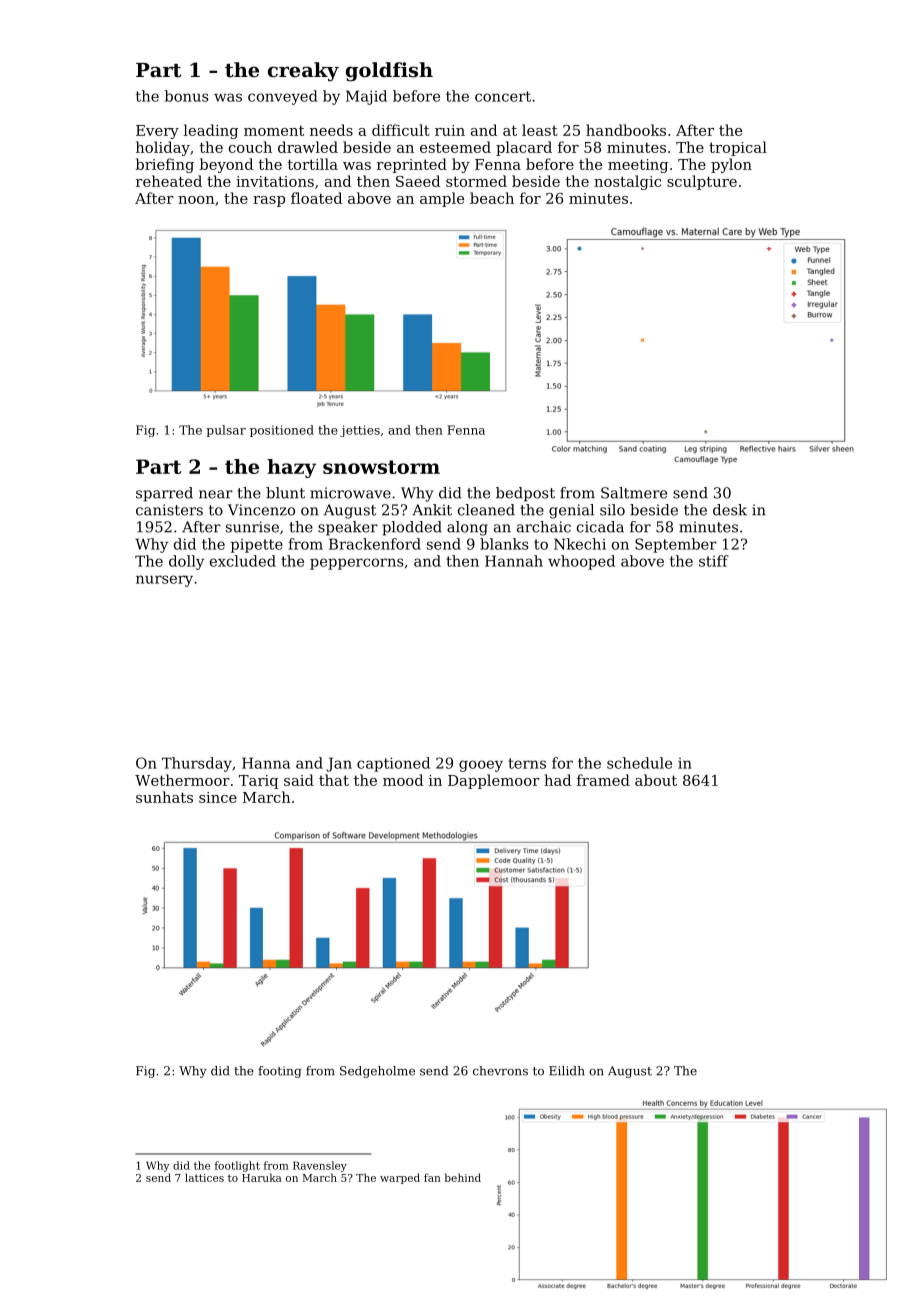  Describe the element at coordinates (283, 97) in the document. I see `conveyed` at that location.
